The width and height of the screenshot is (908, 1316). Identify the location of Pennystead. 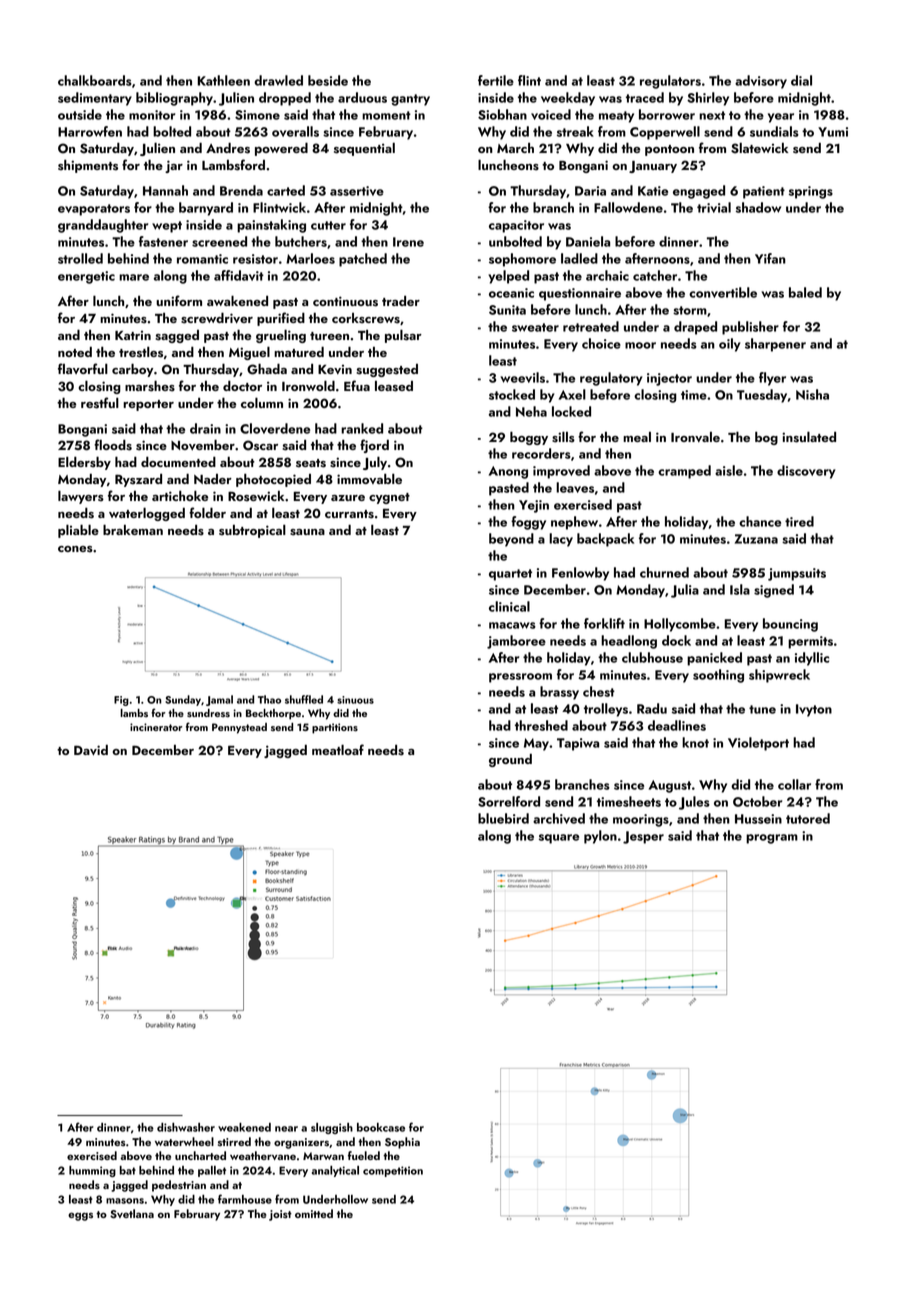
(239, 728).
